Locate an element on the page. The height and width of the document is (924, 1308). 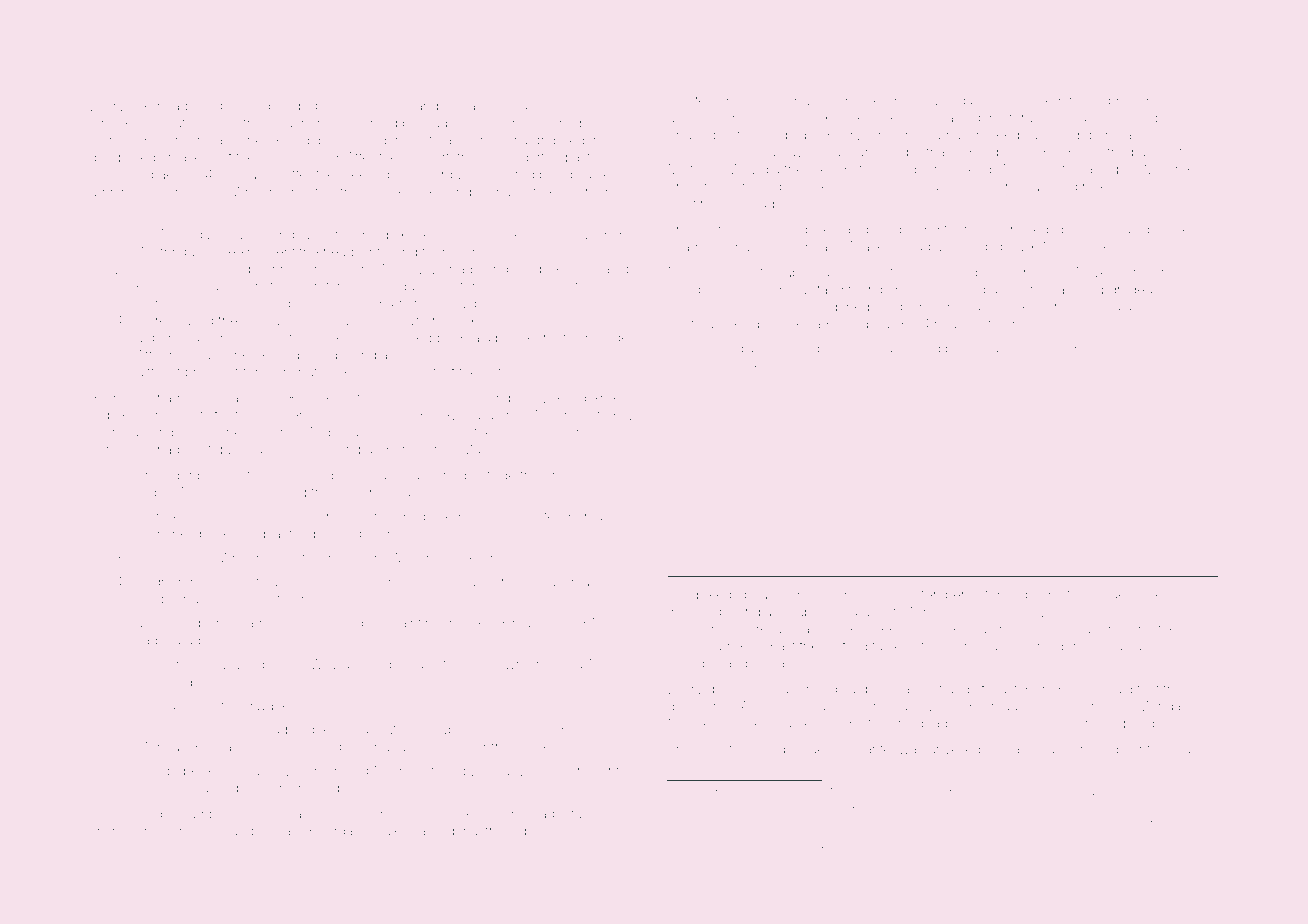
fishmonger is located at coordinates (598, 339).
